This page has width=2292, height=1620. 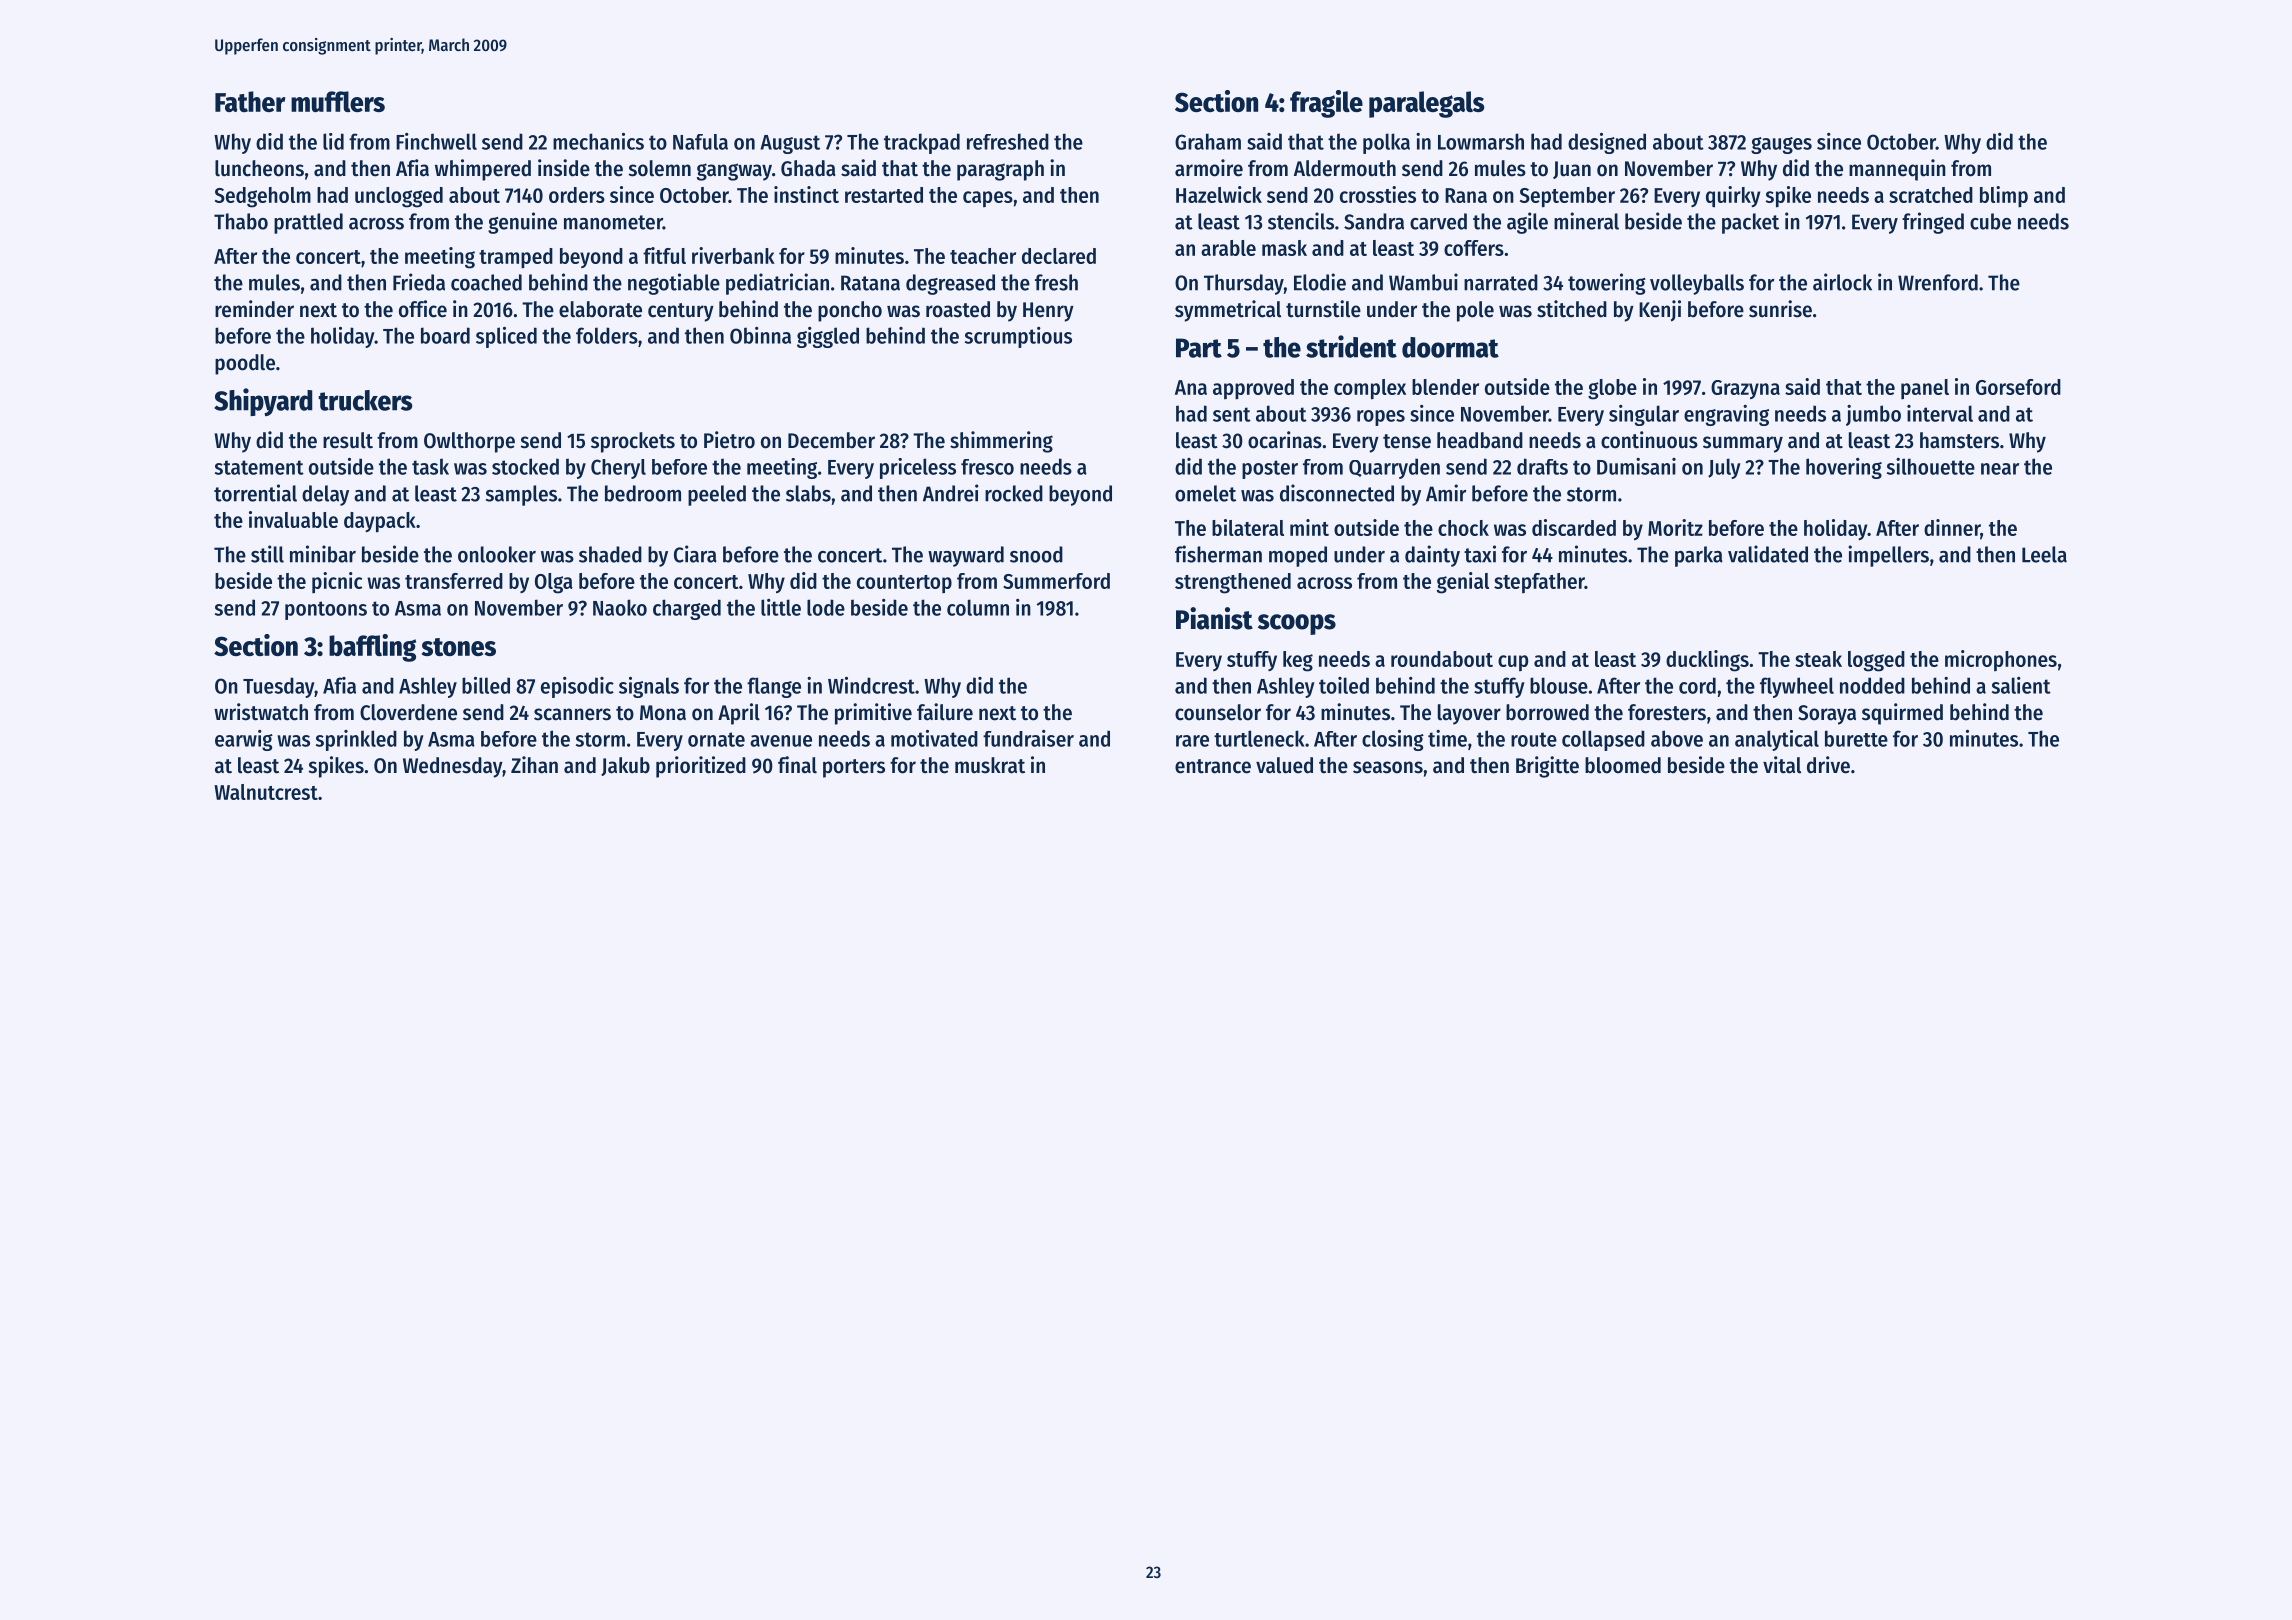 What do you see at coordinates (245, 364) in the page?
I see `poodle` at bounding box center [245, 364].
